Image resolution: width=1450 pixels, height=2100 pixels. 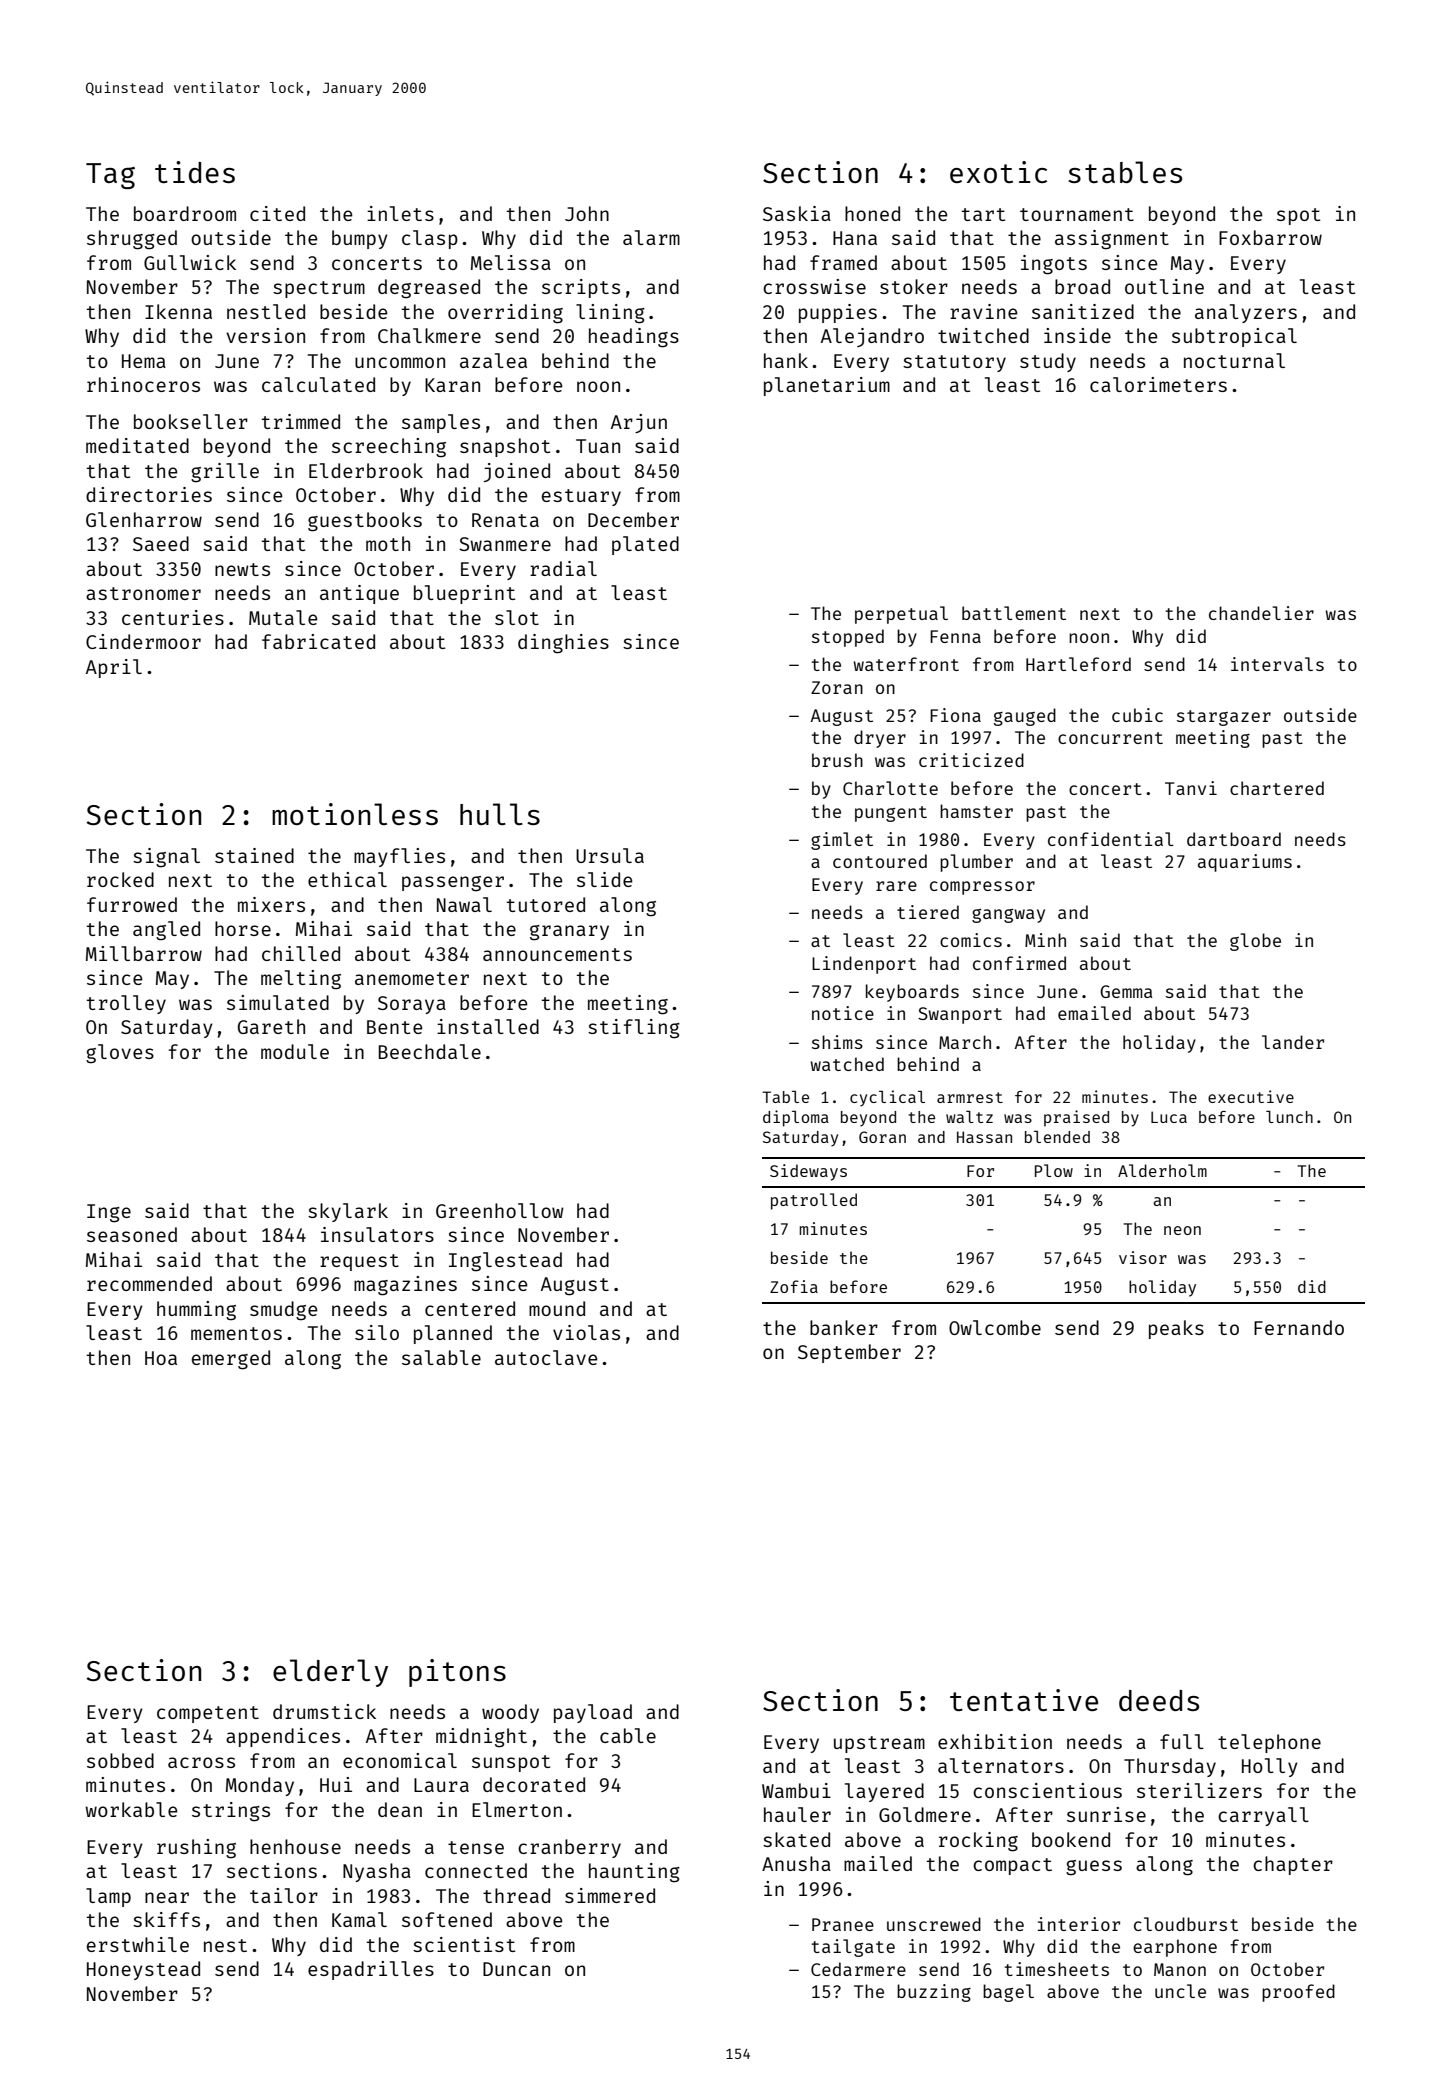 I want to click on Foxbarrow, so click(x=1270, y=237).
